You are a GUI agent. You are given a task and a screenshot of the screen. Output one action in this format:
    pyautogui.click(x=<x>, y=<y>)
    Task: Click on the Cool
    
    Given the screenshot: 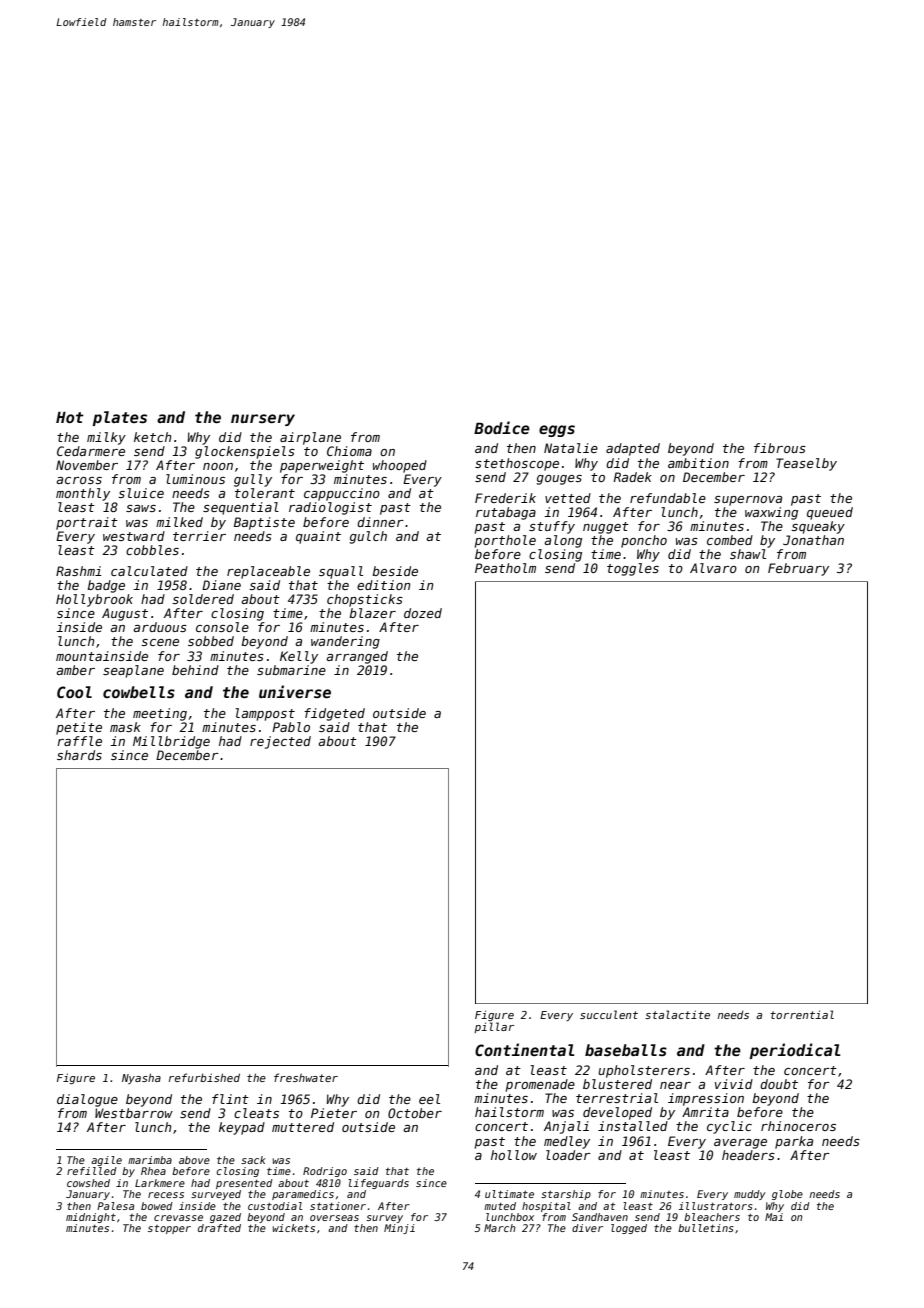 What is the action you would take?
    pyautogui.click(x=74, y=692)
